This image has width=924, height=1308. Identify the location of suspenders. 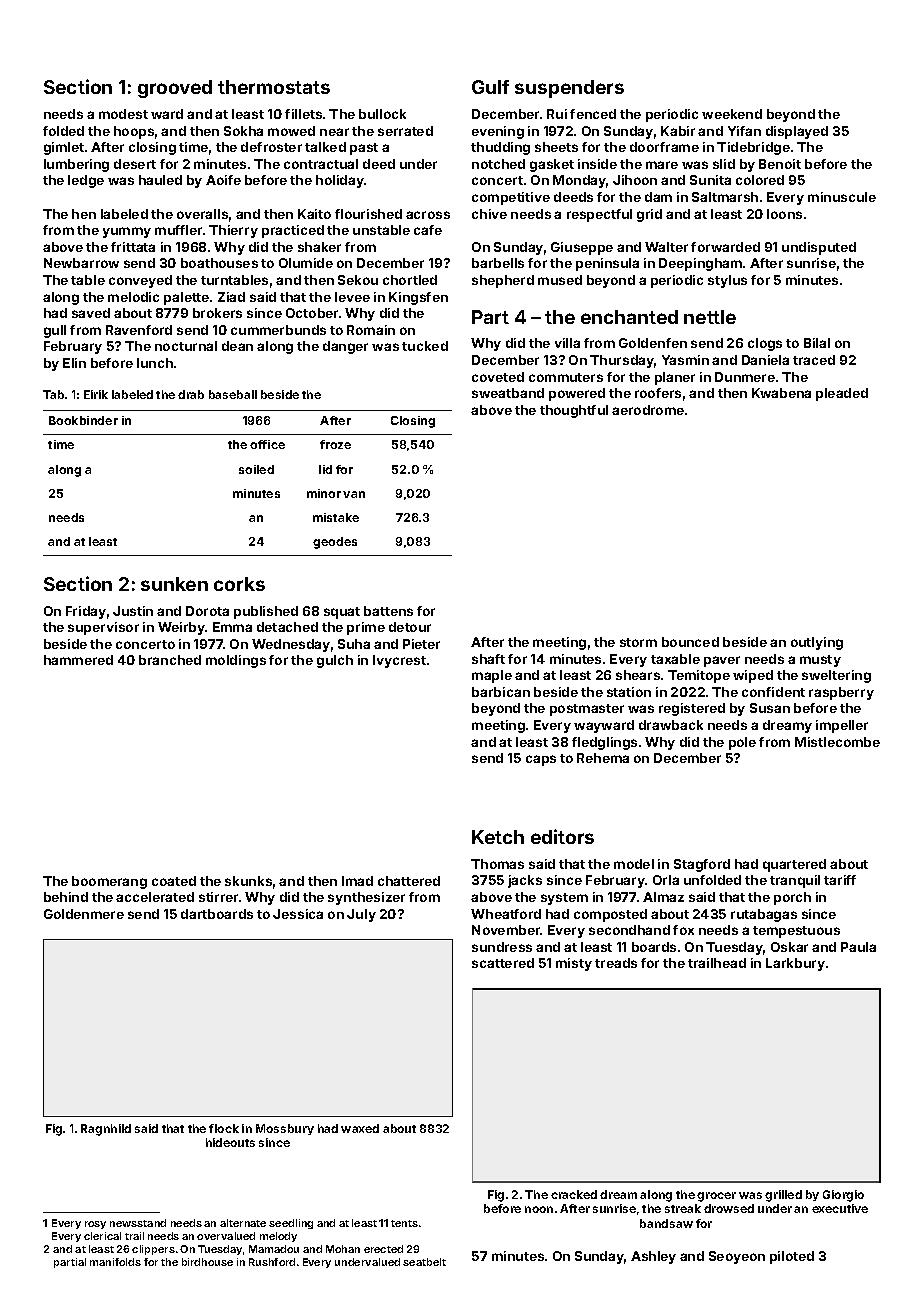
(569, 89).
